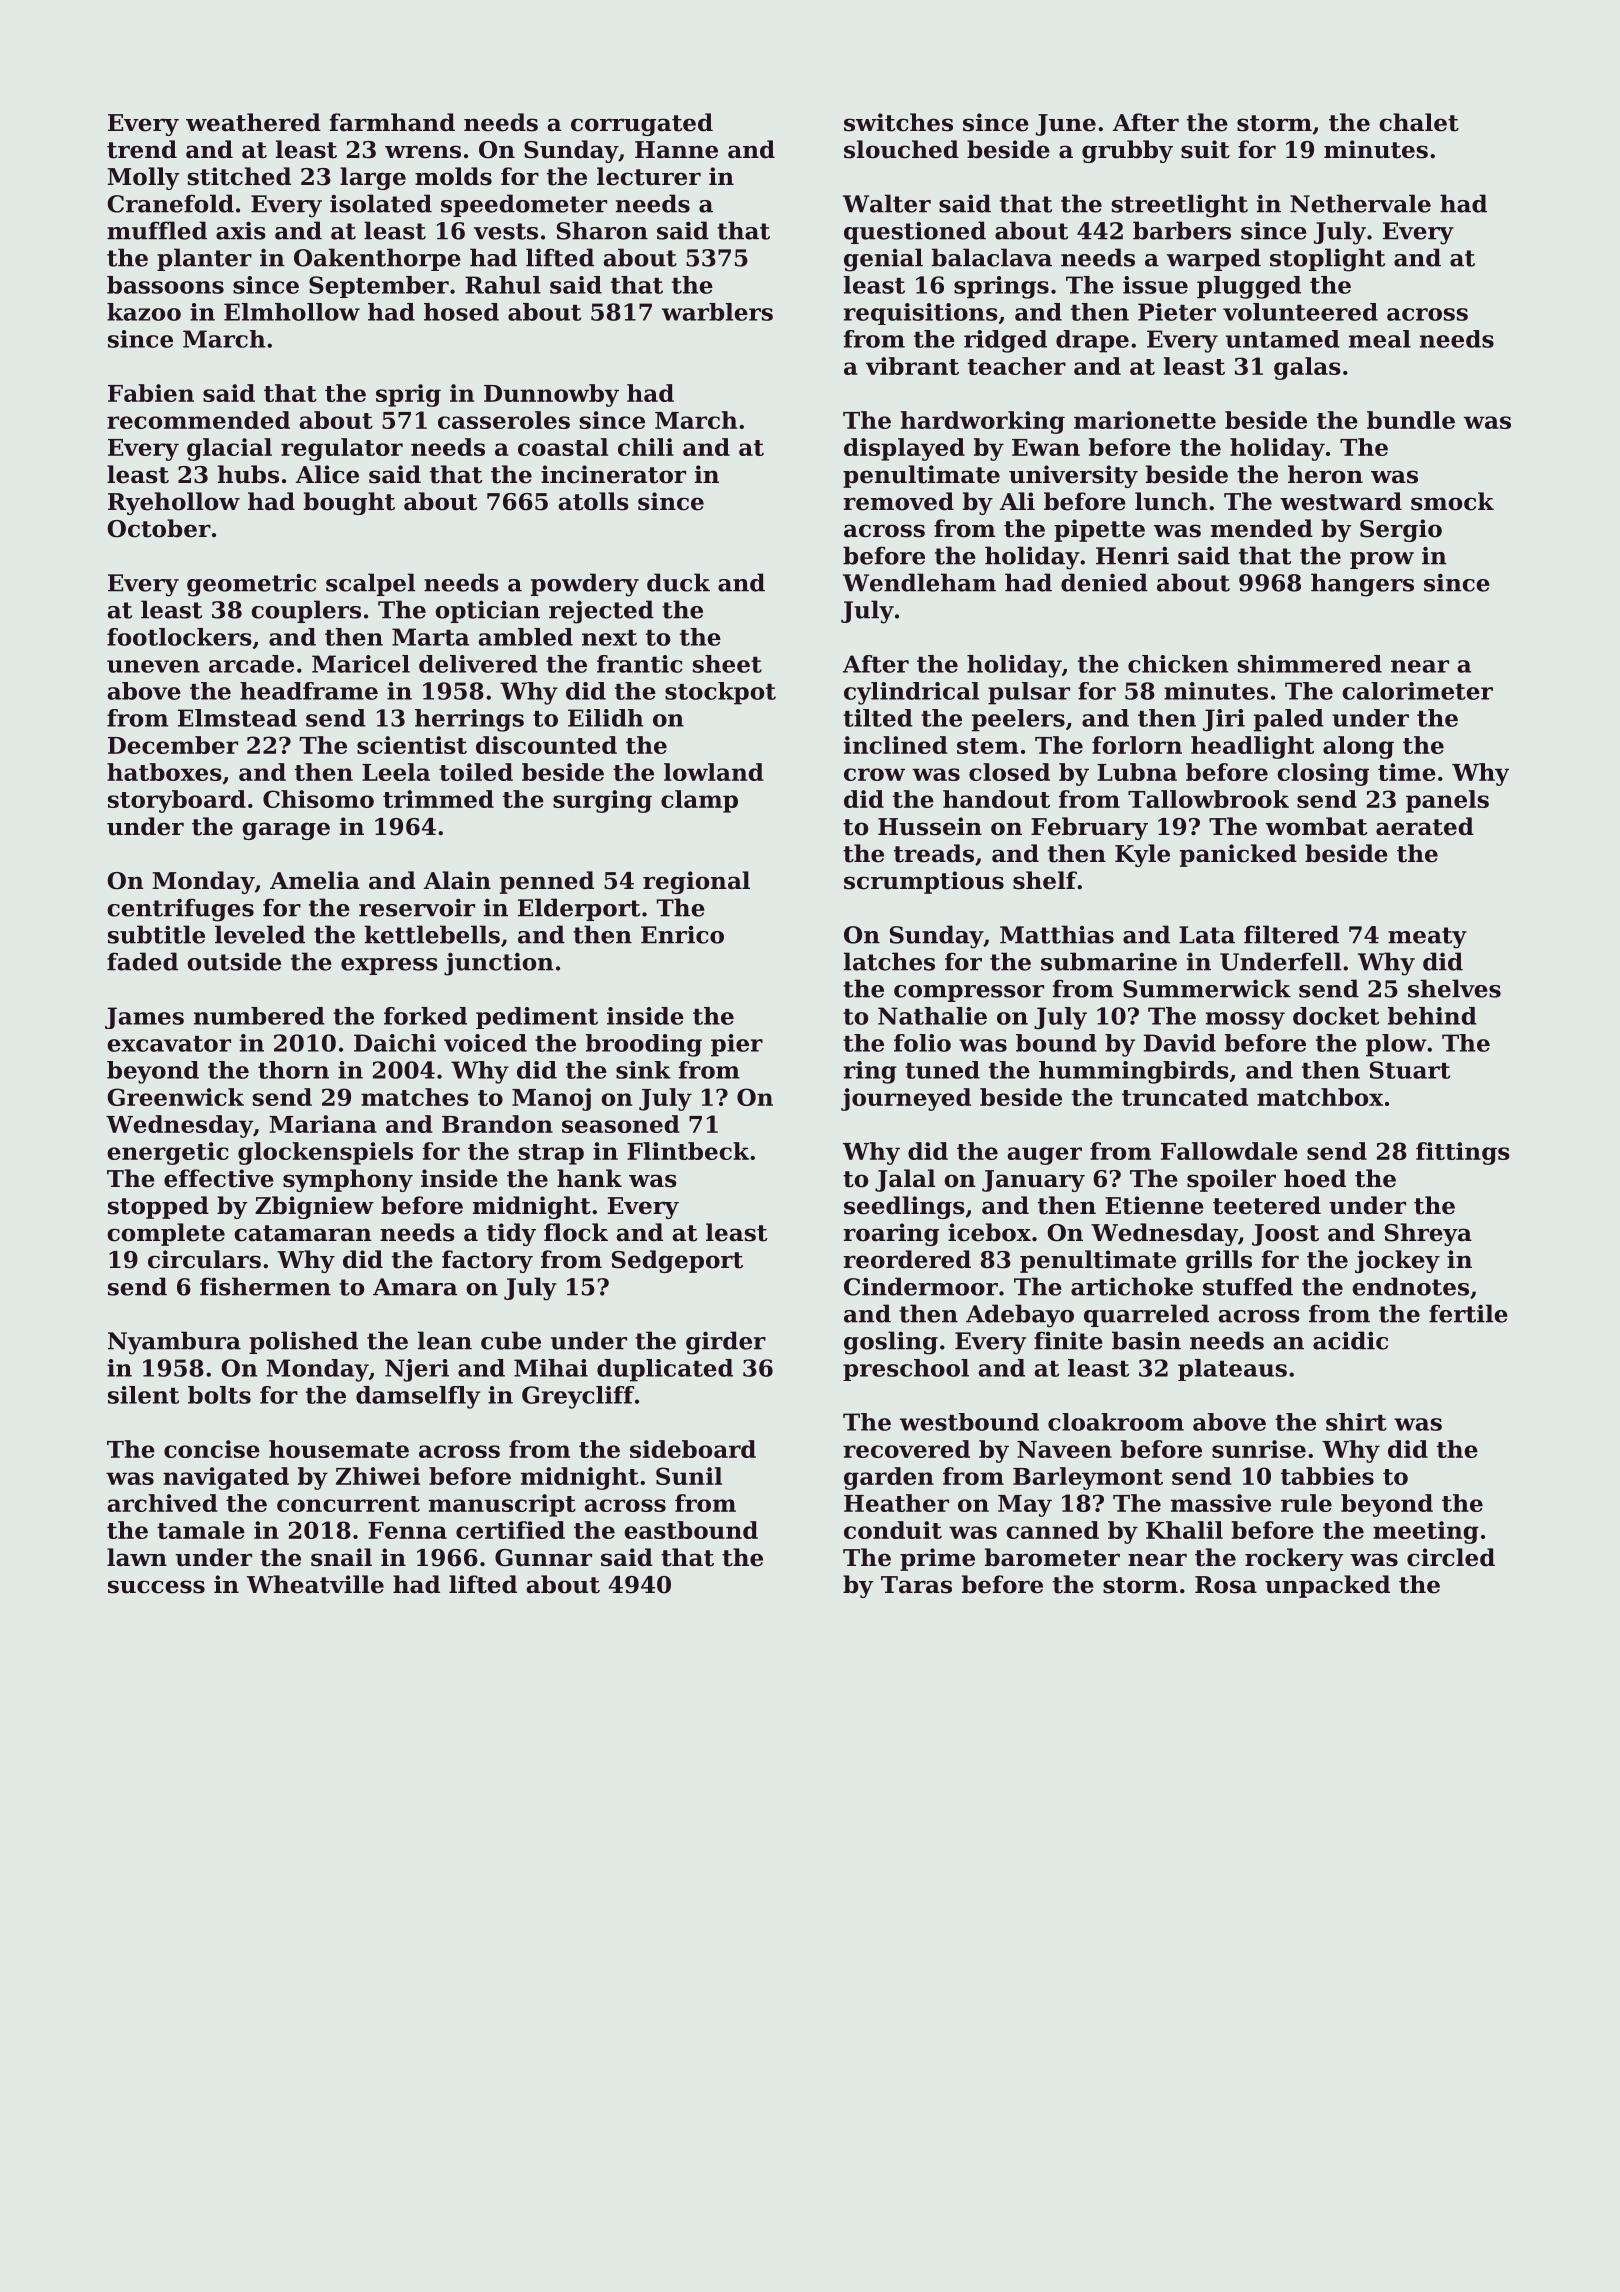  Describe the element at coordinates (325, 1153) in the page. I see `glockenspiels` at that location.
